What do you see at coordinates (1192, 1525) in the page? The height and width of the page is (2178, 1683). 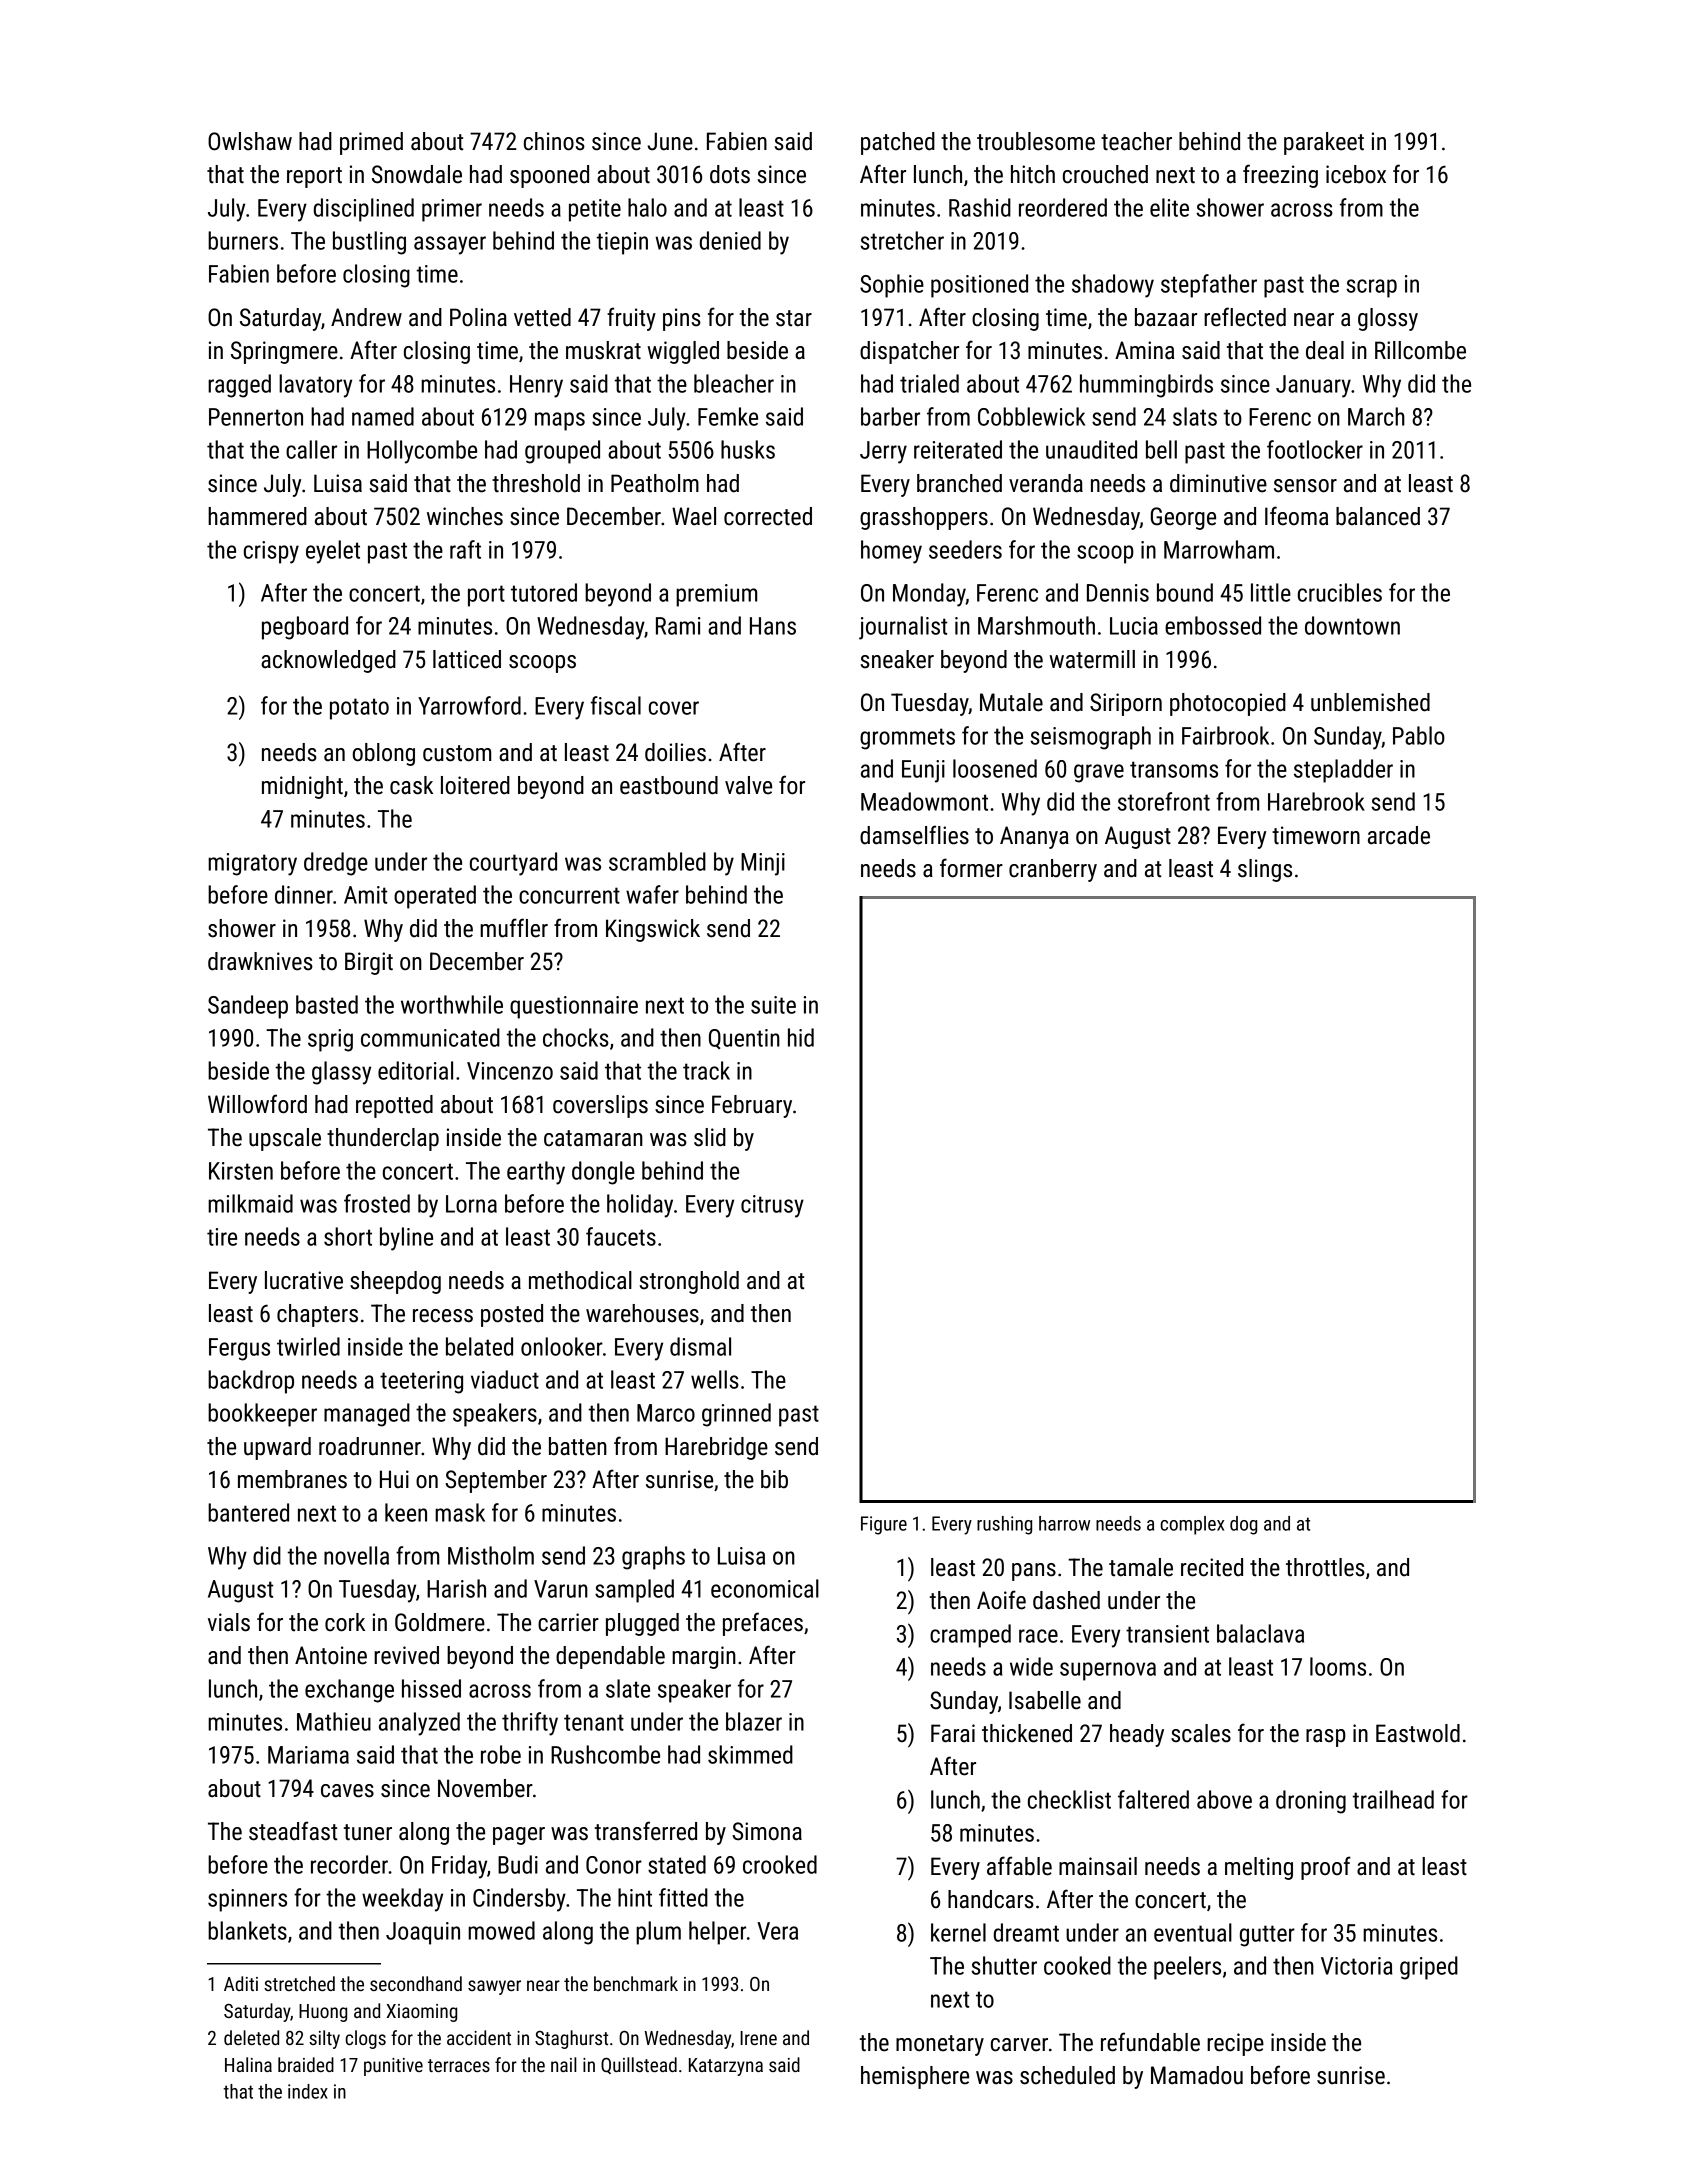 I see `complex` at bounding box center [1192, 1525].
